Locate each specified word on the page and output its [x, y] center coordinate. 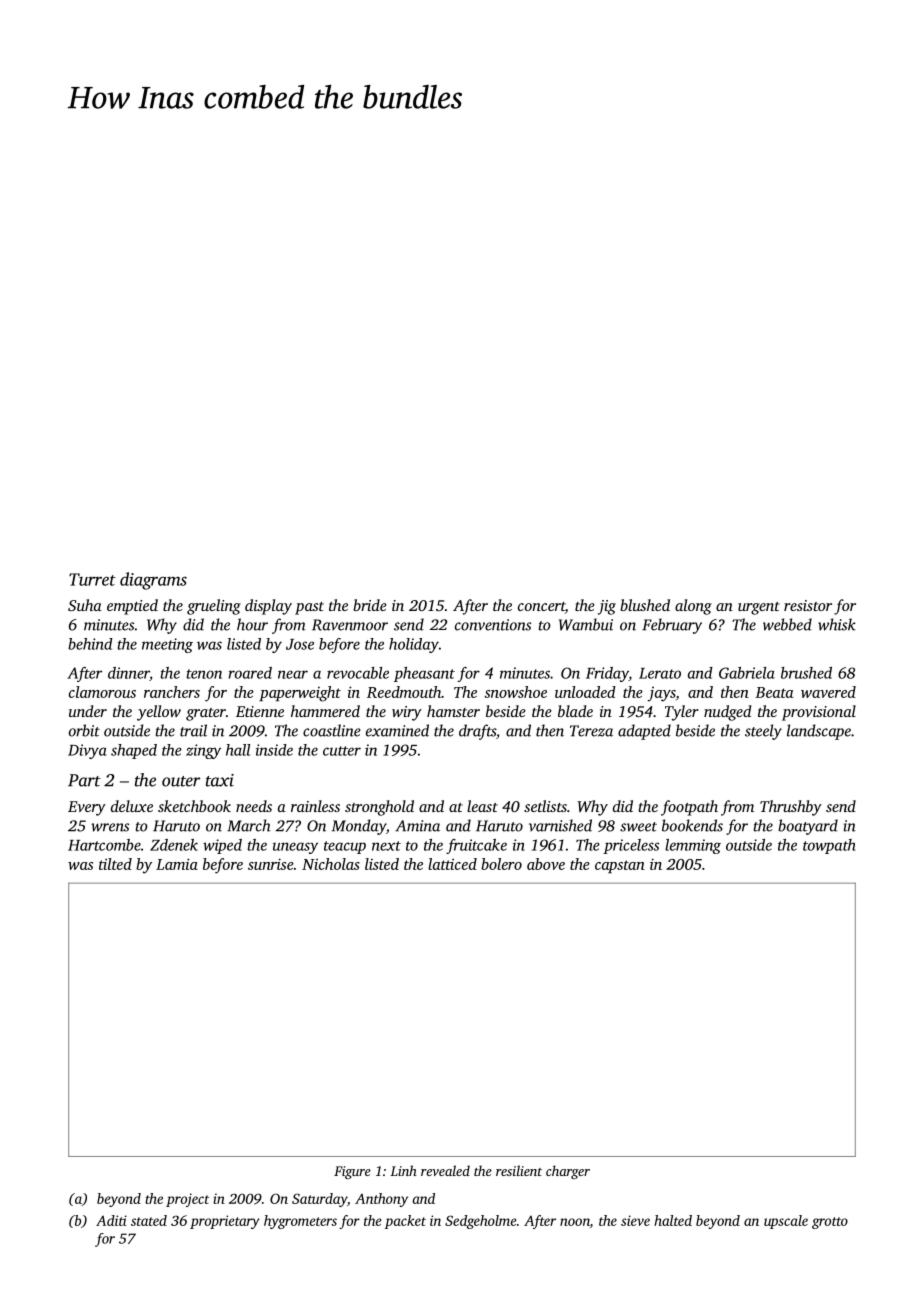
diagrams [153, 581]
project [187, 1200]
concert [541, 608]
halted [673, 1220]
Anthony [381, 1200]
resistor [808, 605]
